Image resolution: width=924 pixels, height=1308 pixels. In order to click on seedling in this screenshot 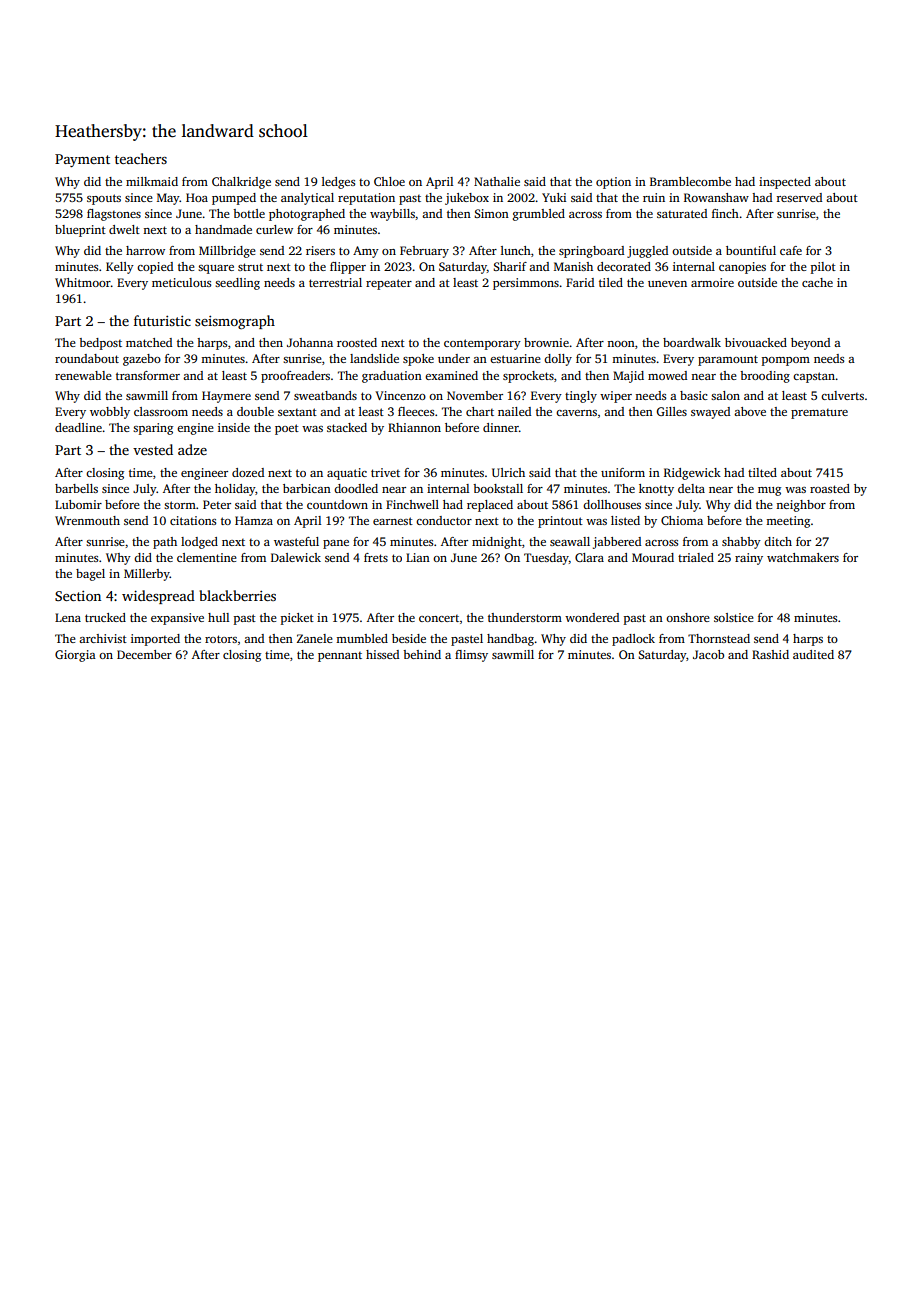, I will do `click(237, 284)`.
